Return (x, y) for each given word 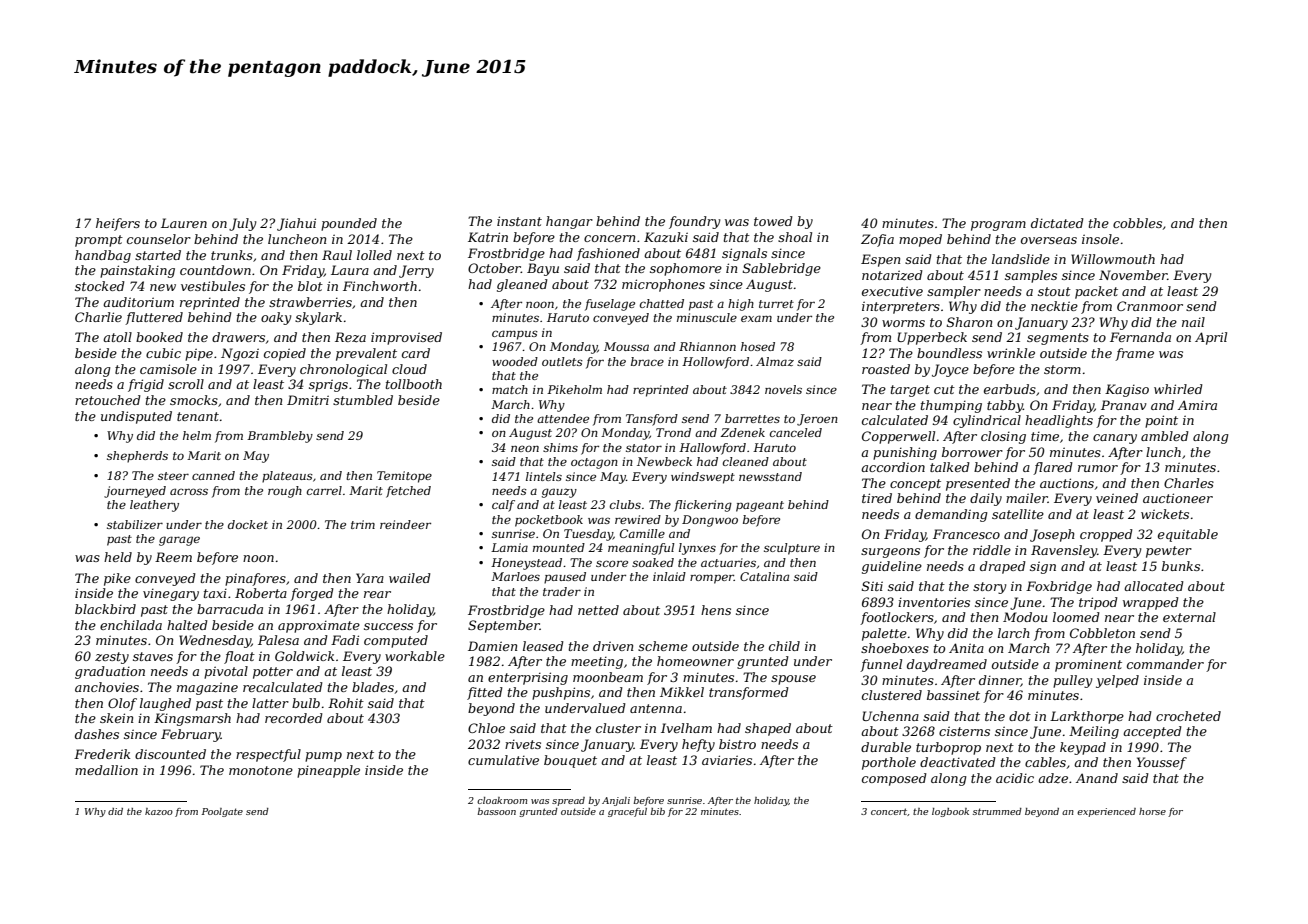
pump (323, 757)
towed (773, 221)
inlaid (669, 576)
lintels (544, 476)
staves (153, 656)
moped (920, 240)
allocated (1154, 586)
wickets (1165, 514)
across (189, 491)
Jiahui (296, 224)
